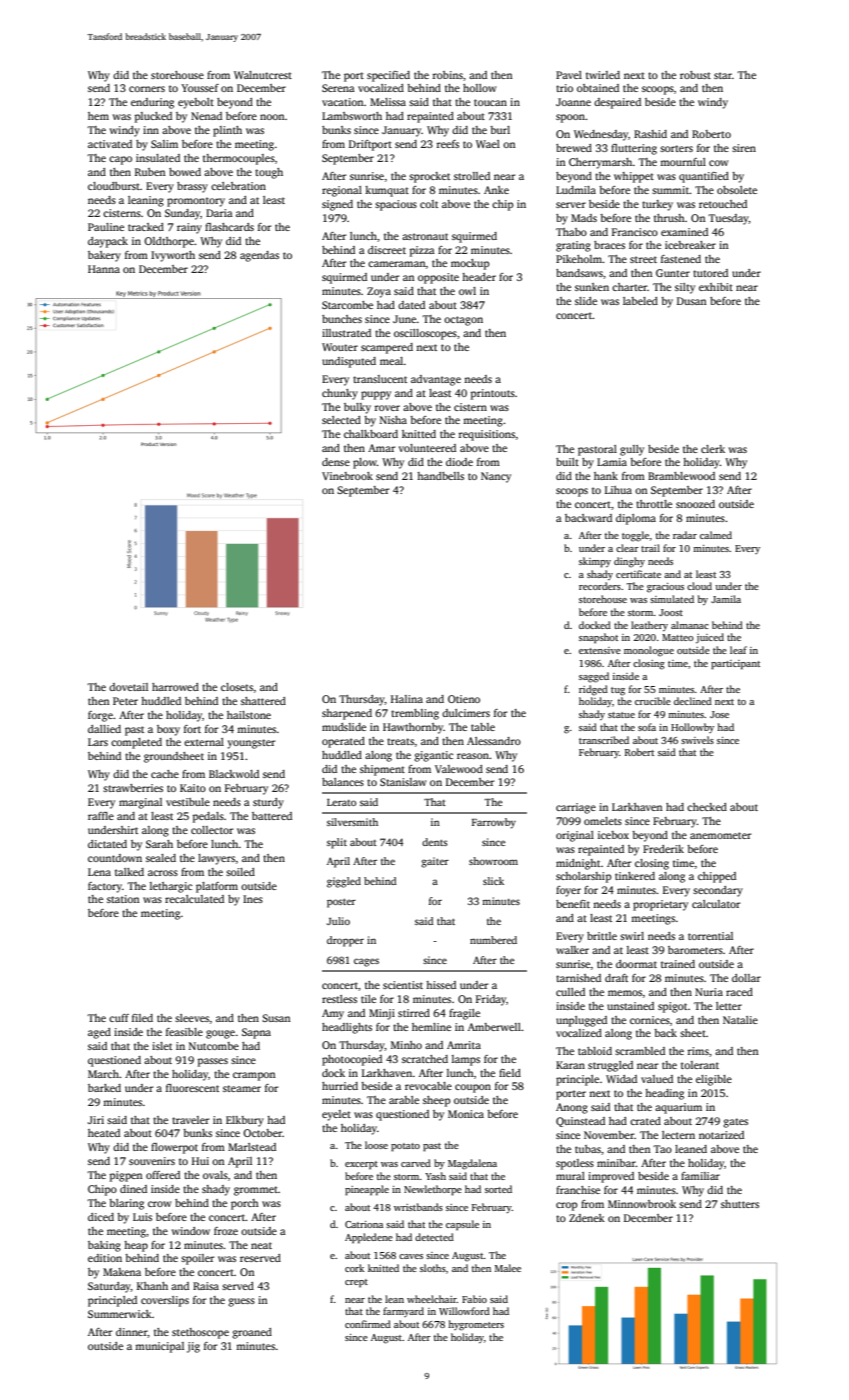 This screenshot has height=1400, width=849. What do you see at coordinates (104, 1133) in the screenshot?
I see `heated` at bounding box center [104, 1133].
